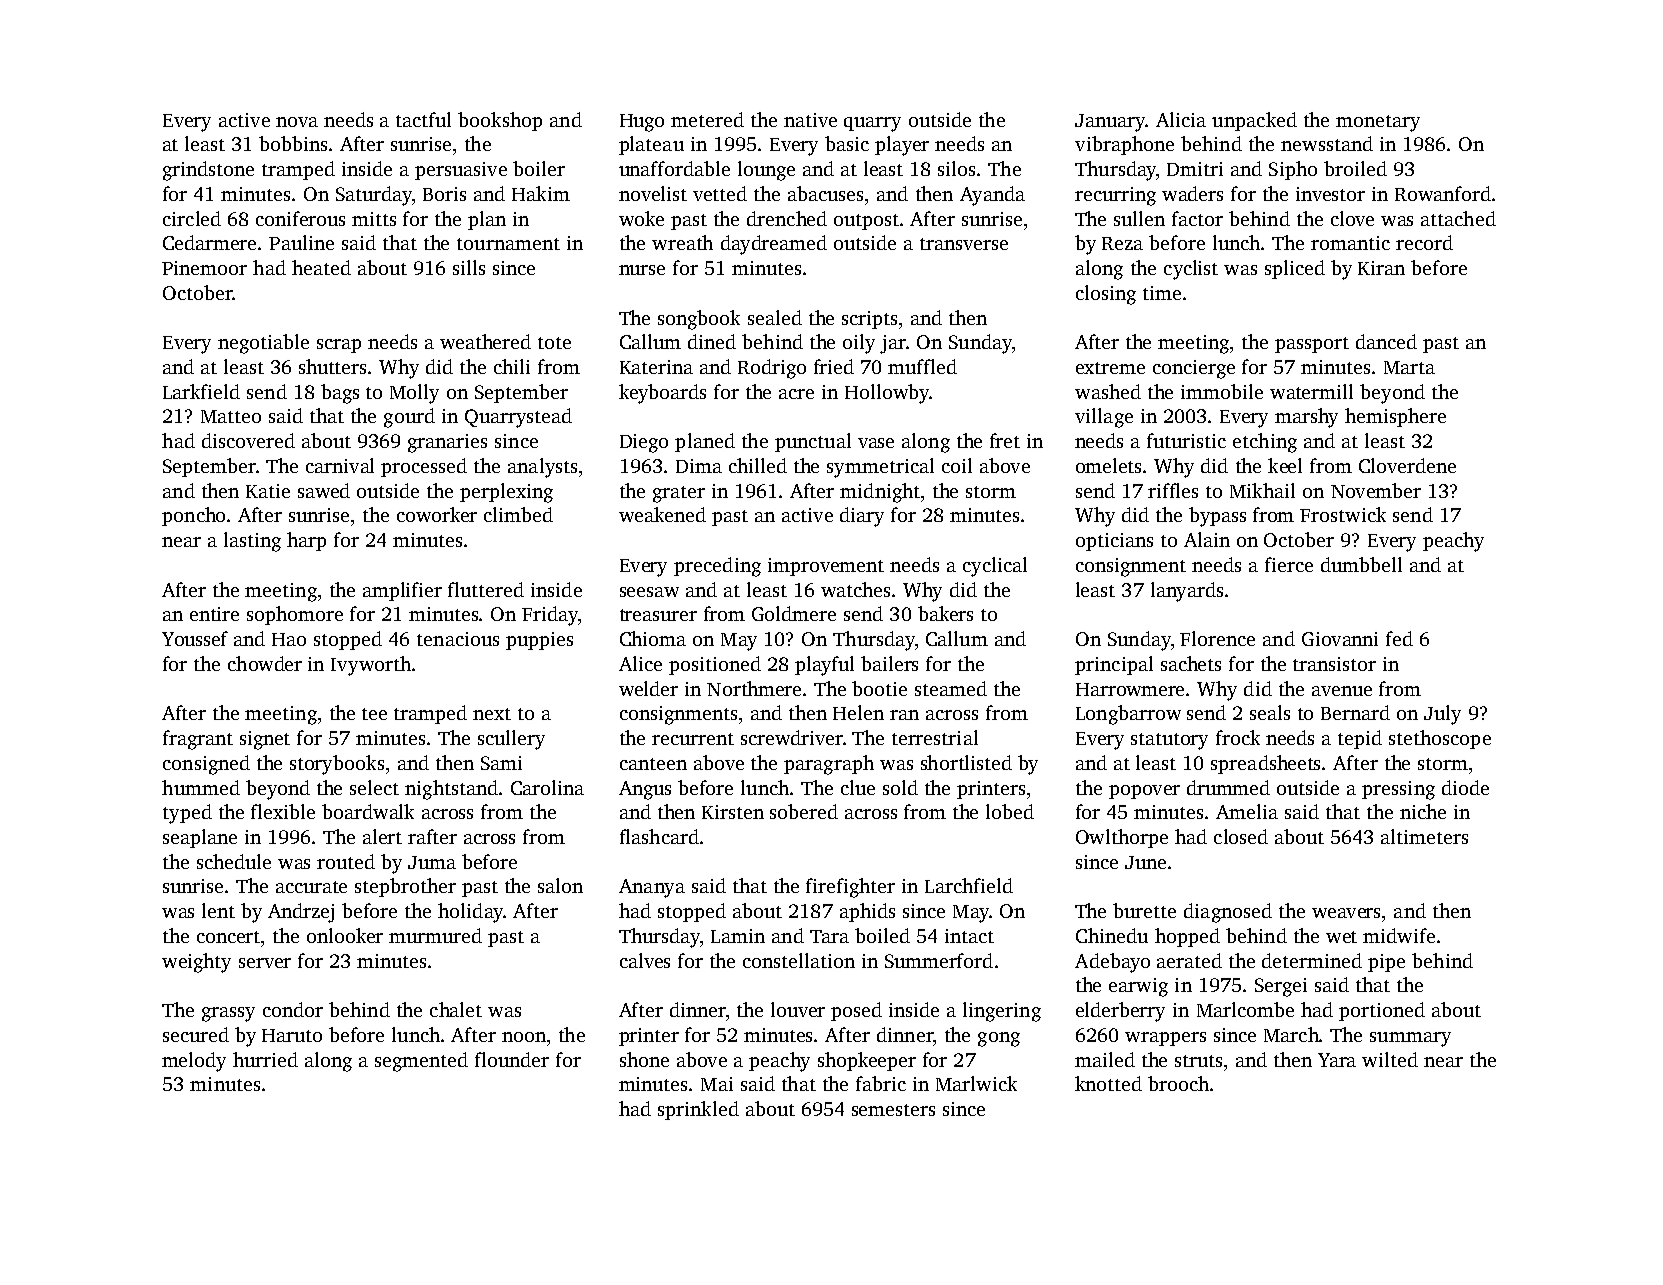 The image size is (1663, 1285). What do you see at coordinates (862, 517) in the page?
I see `diary` at bounding box center [862, 517].
